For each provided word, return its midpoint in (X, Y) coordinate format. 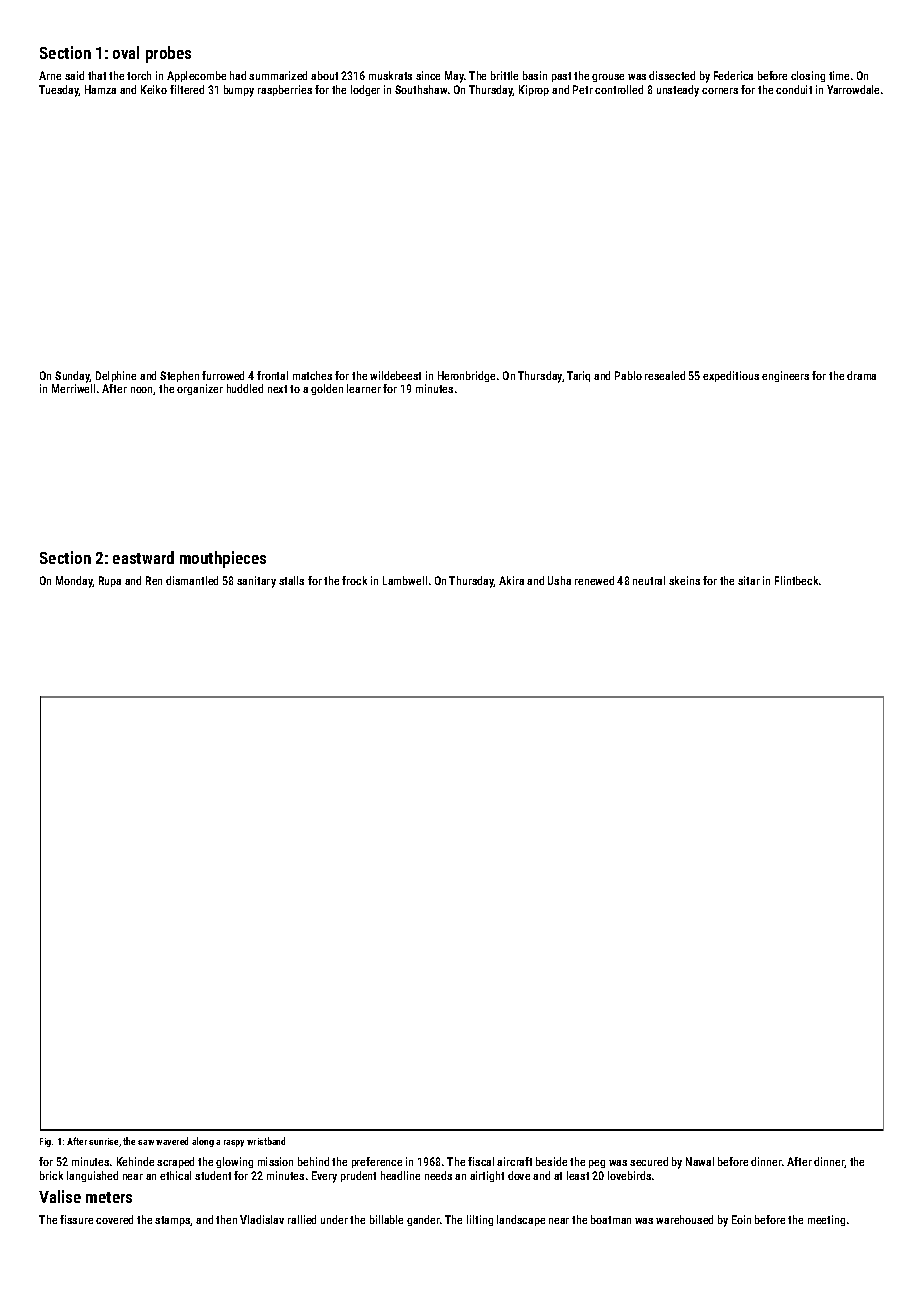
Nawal (700, 1161)
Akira (511, 580)
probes (168, 54)
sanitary (256, 582)
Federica (733, 75)
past (561, 77)
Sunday (72, 377)
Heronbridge (466, 376)
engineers (785, 376)
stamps (173, 1221)
